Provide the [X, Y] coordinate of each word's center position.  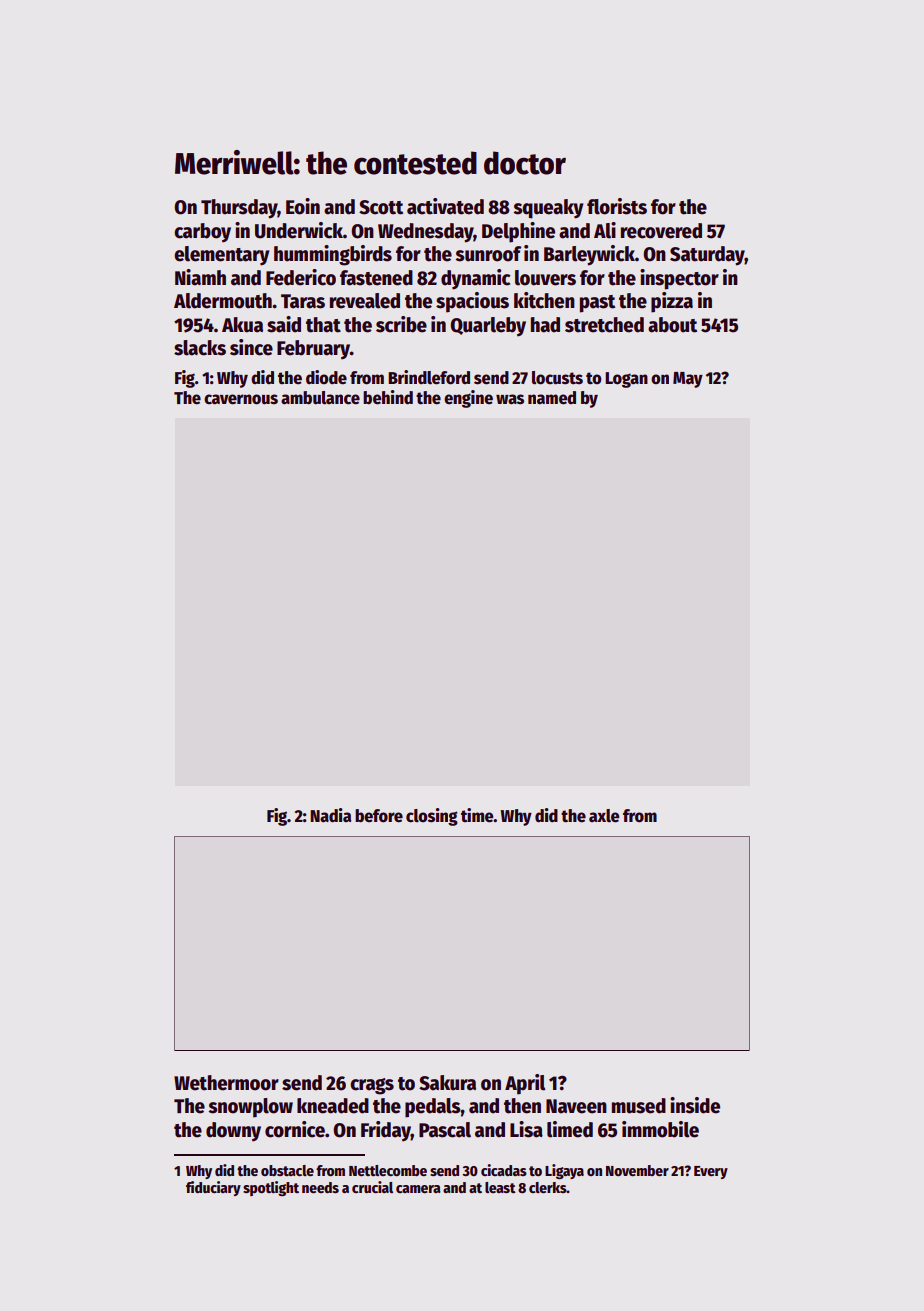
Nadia [330, 815]
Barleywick [589, 255]
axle [604, 816]
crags [372, 1086]
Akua [242, 325]
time [477, 815]
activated [445, 206]
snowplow [250, 1108]
